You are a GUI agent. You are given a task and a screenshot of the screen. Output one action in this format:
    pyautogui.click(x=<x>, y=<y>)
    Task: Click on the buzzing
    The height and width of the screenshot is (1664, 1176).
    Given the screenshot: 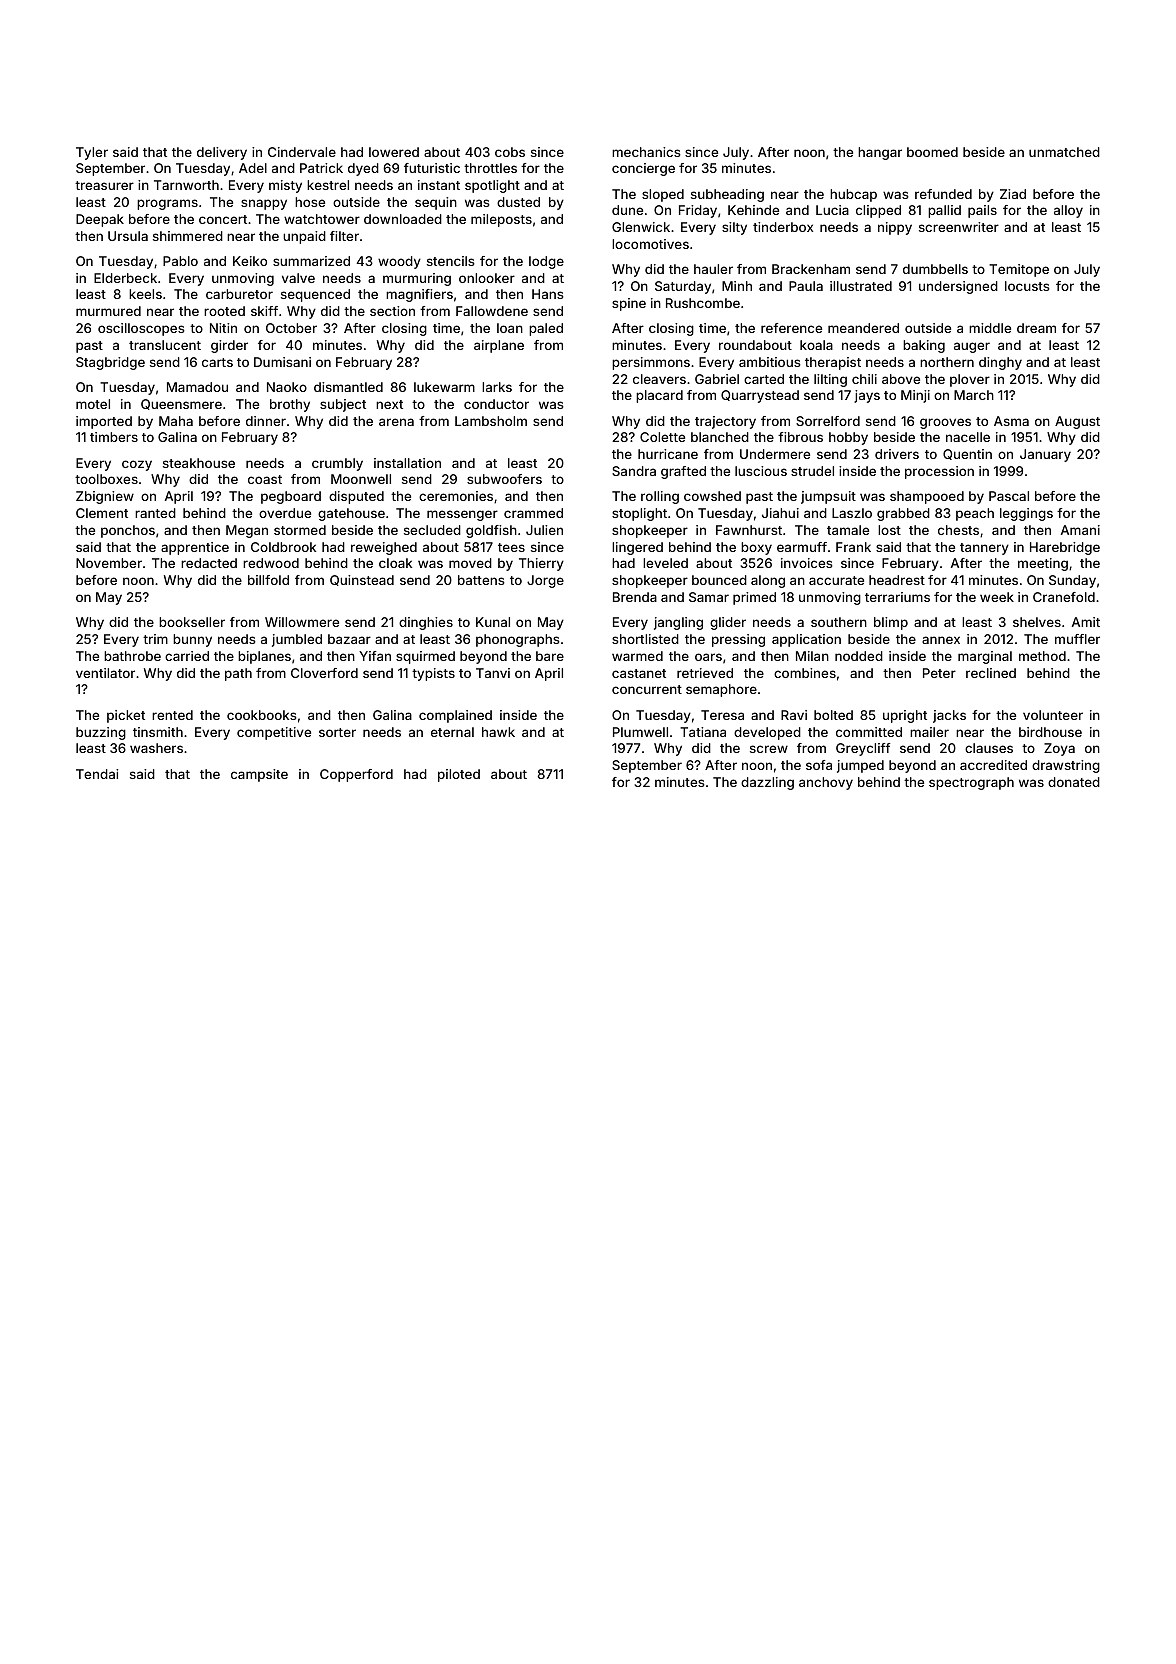 What is the action you would take?
    pyautogui.click(x=101, y=733)
